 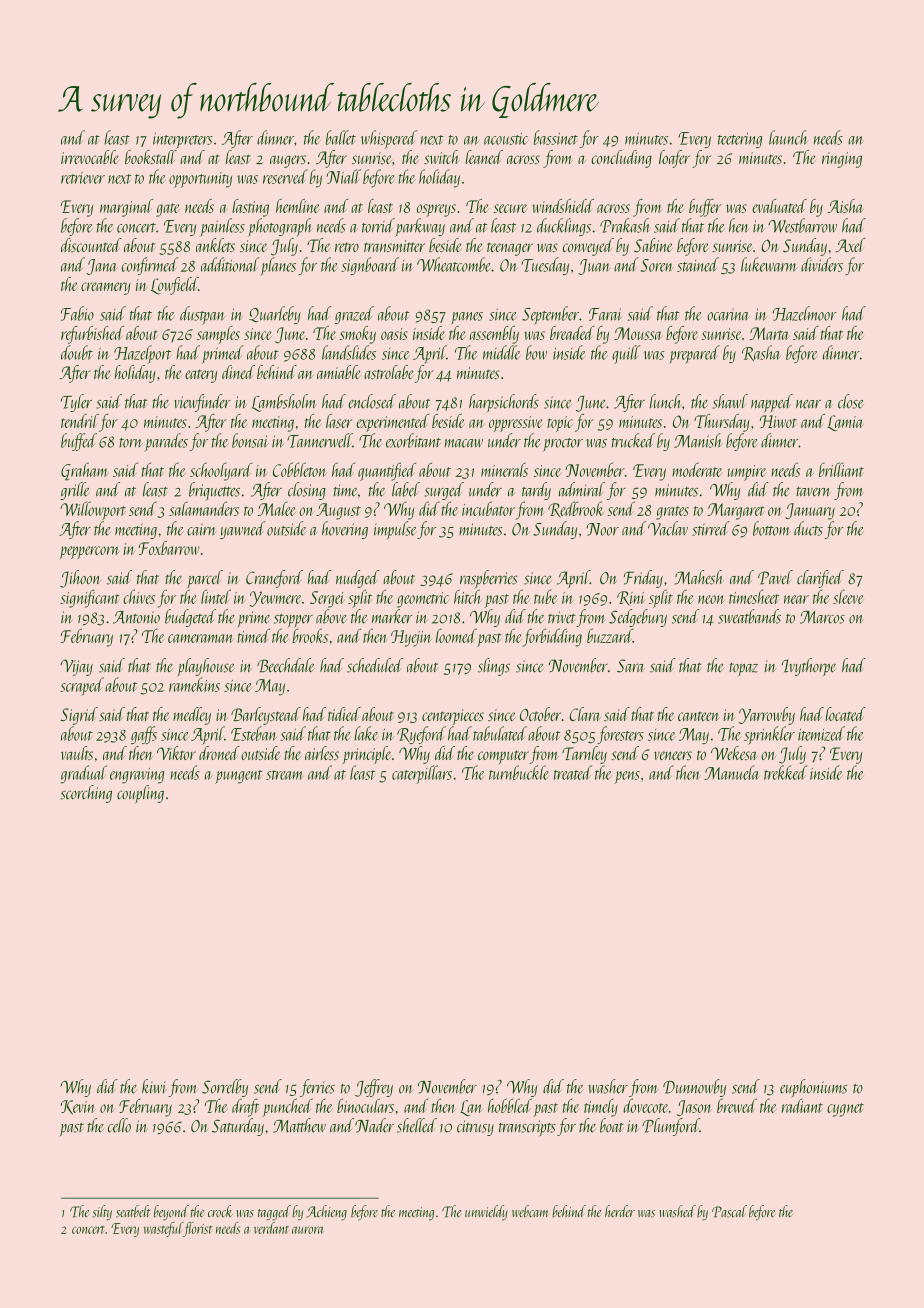 I want to click on Jeffrey, so click(x=374, y=1088).
